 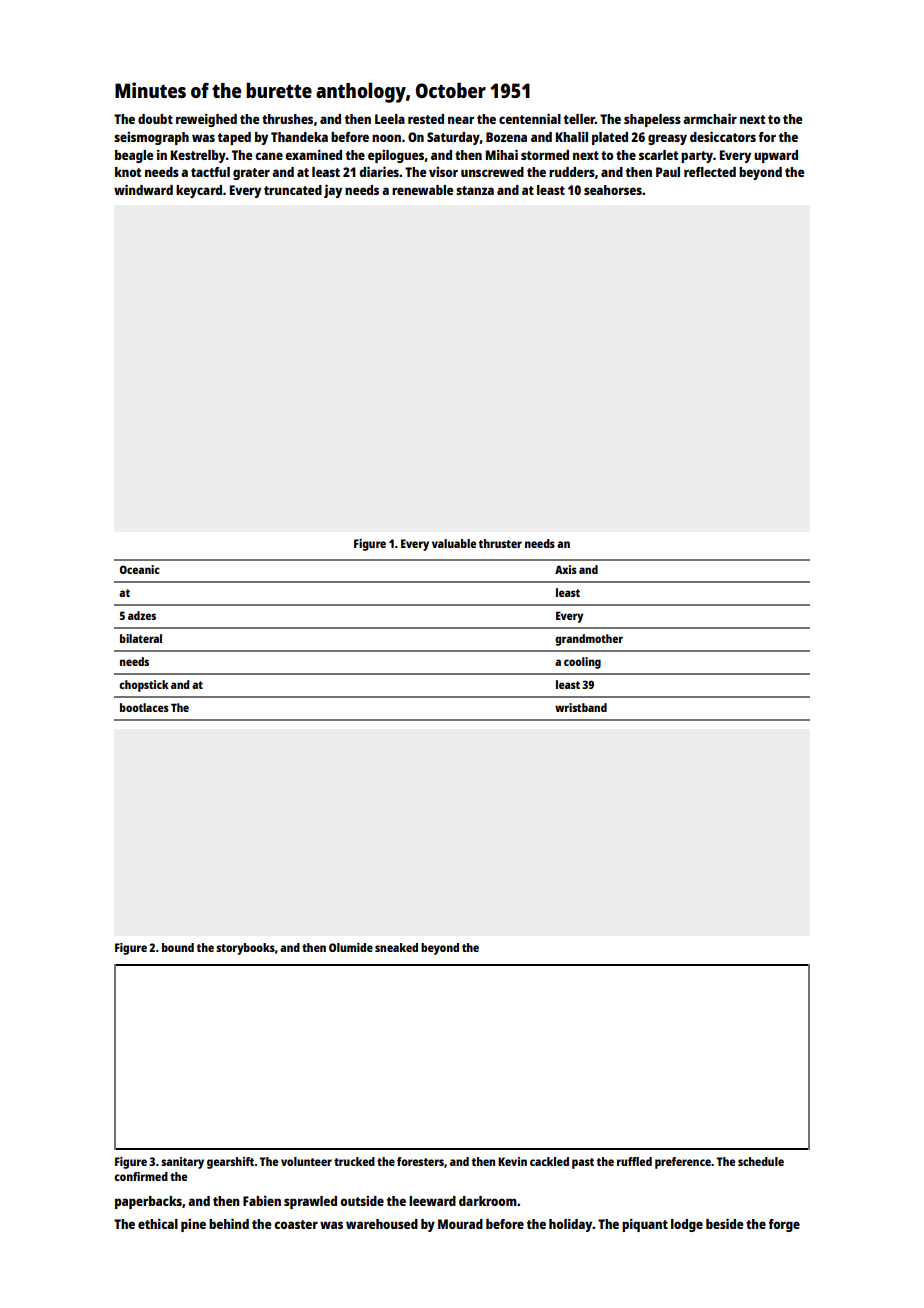 What do you see at coordinates (144, 707) in the image?
I see `bootlaces` at bounding box center [144, 707].
